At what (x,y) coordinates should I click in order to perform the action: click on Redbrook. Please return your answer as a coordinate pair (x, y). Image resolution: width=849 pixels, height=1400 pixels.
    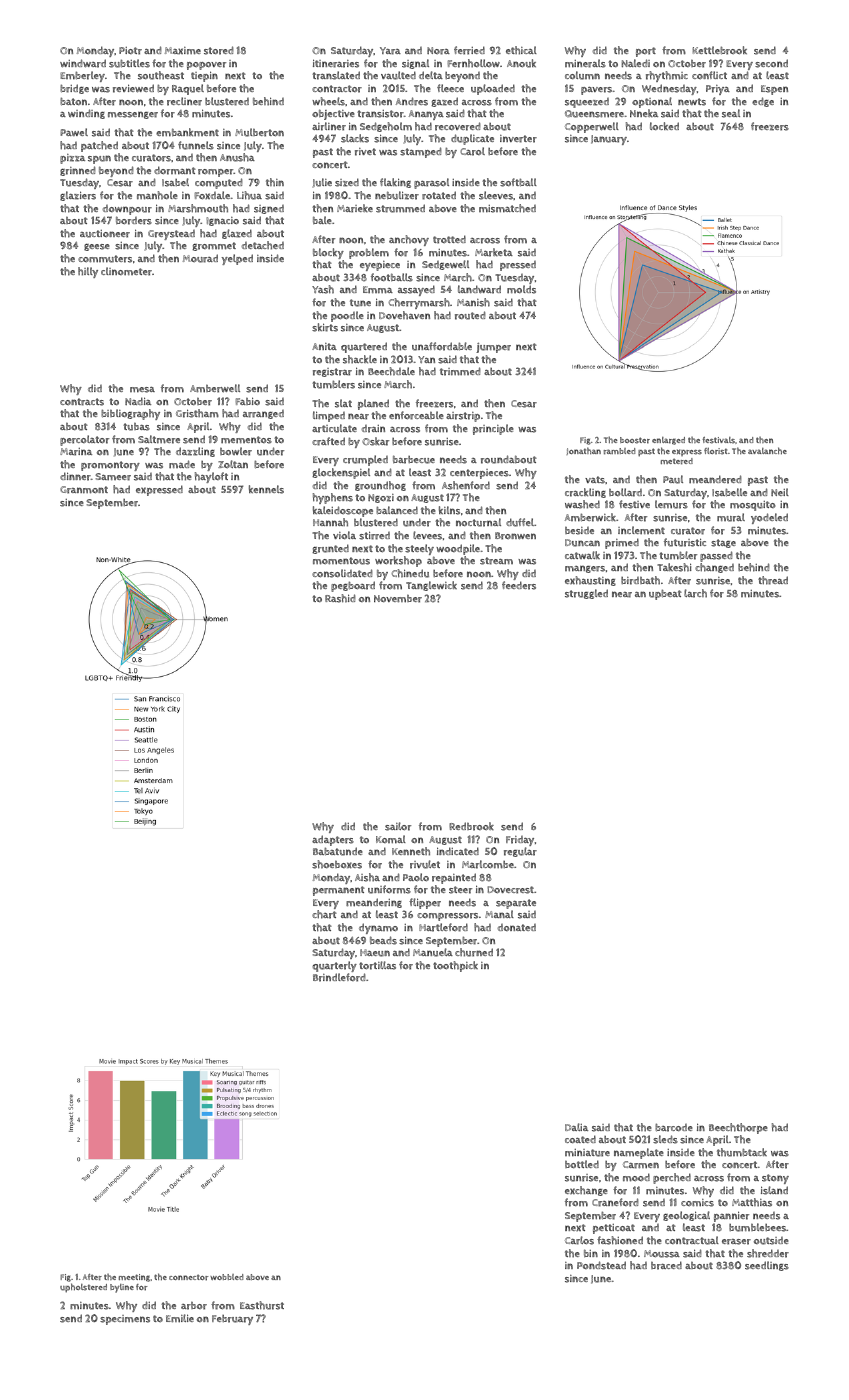
    Looking at the image, I should click on (471, 826).
